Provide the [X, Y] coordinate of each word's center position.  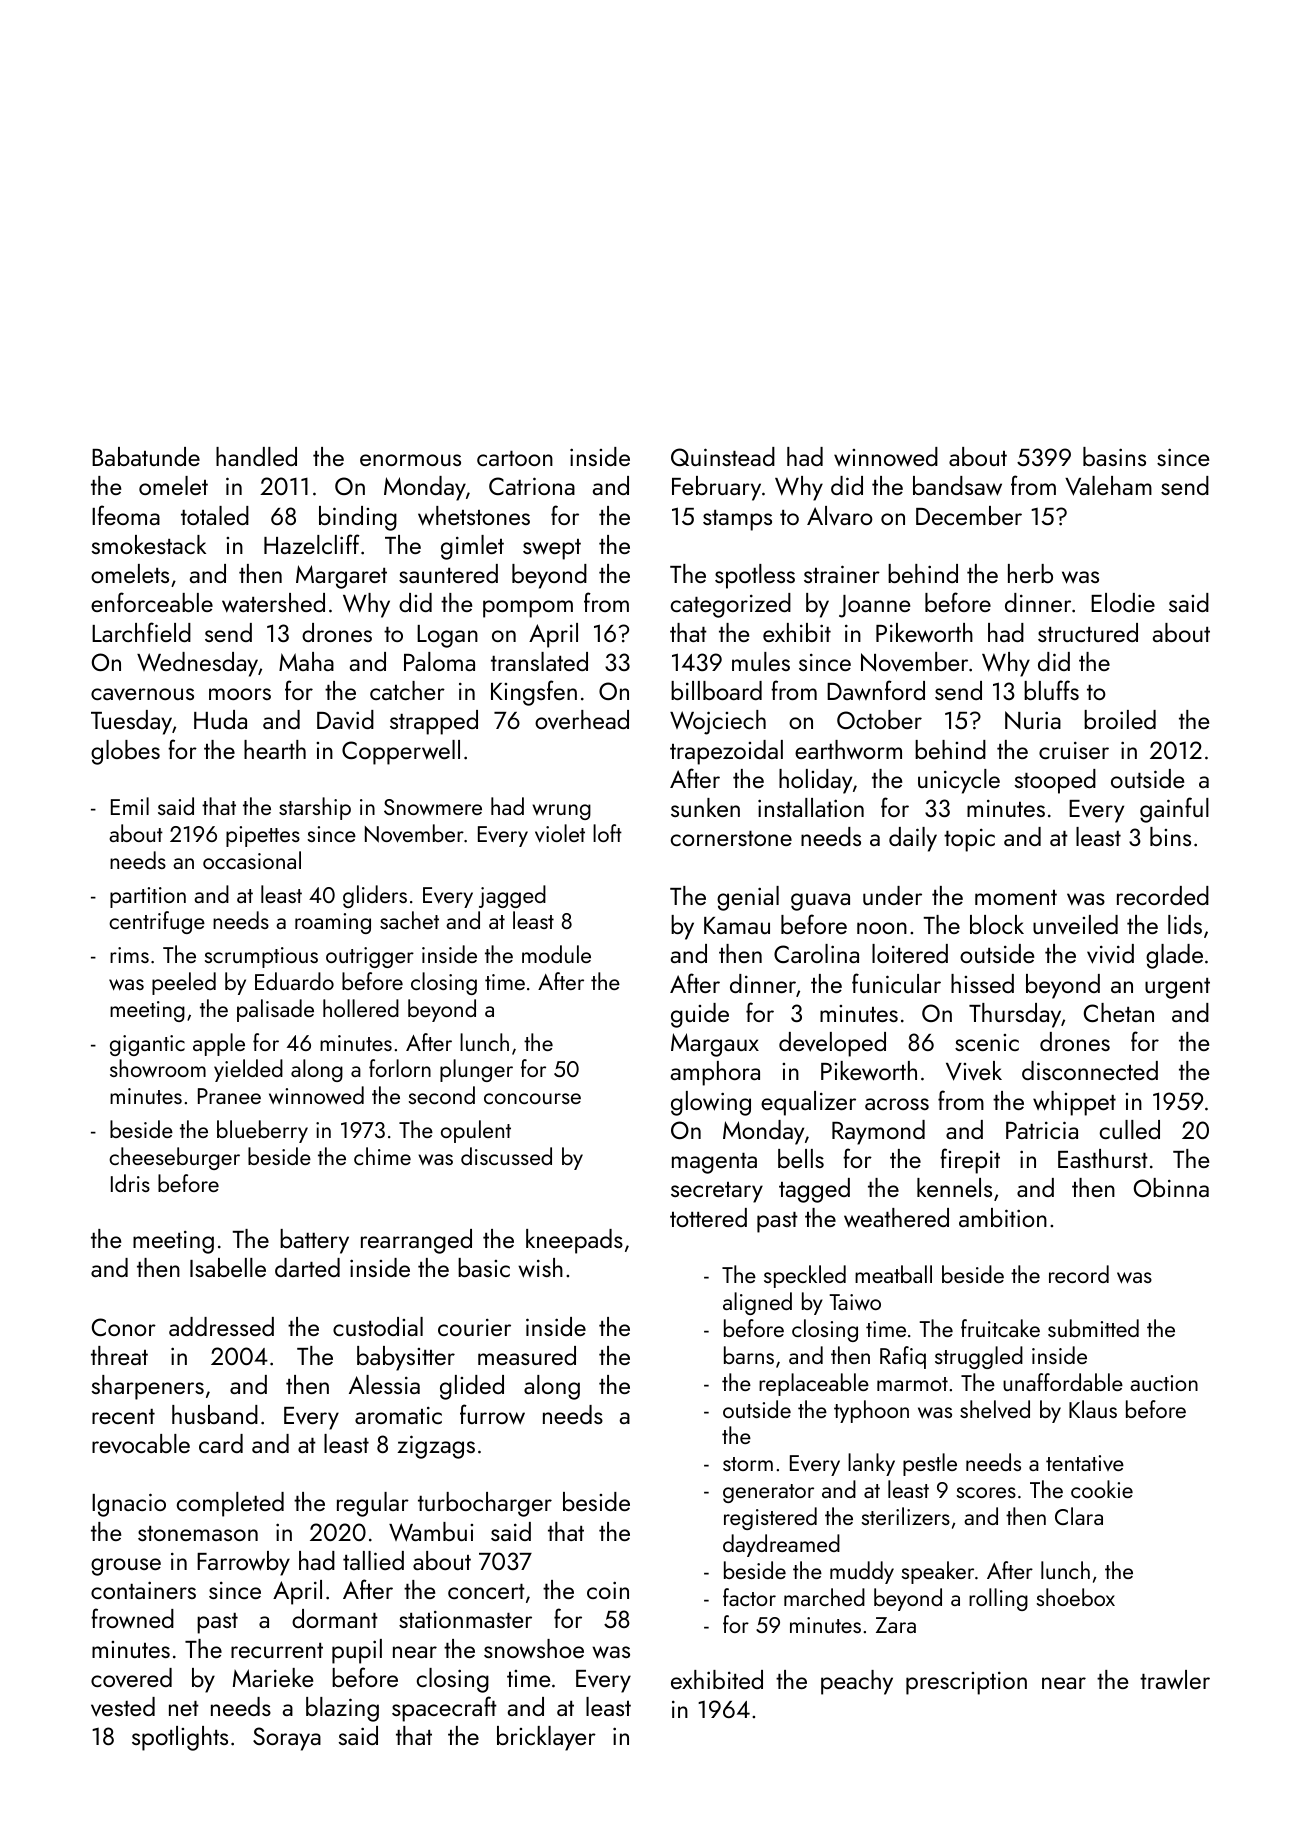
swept [552, 549]
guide [700, 1015]
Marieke [273, 1677]
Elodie [1123, 602]
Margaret [341, 577]
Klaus [1093, 1409]
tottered [708, 1217]
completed [230, 1504]
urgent [1177, 988]
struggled [979, 1357]
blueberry [262, 1131]
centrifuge [157, 922]
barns [749, 1355]
